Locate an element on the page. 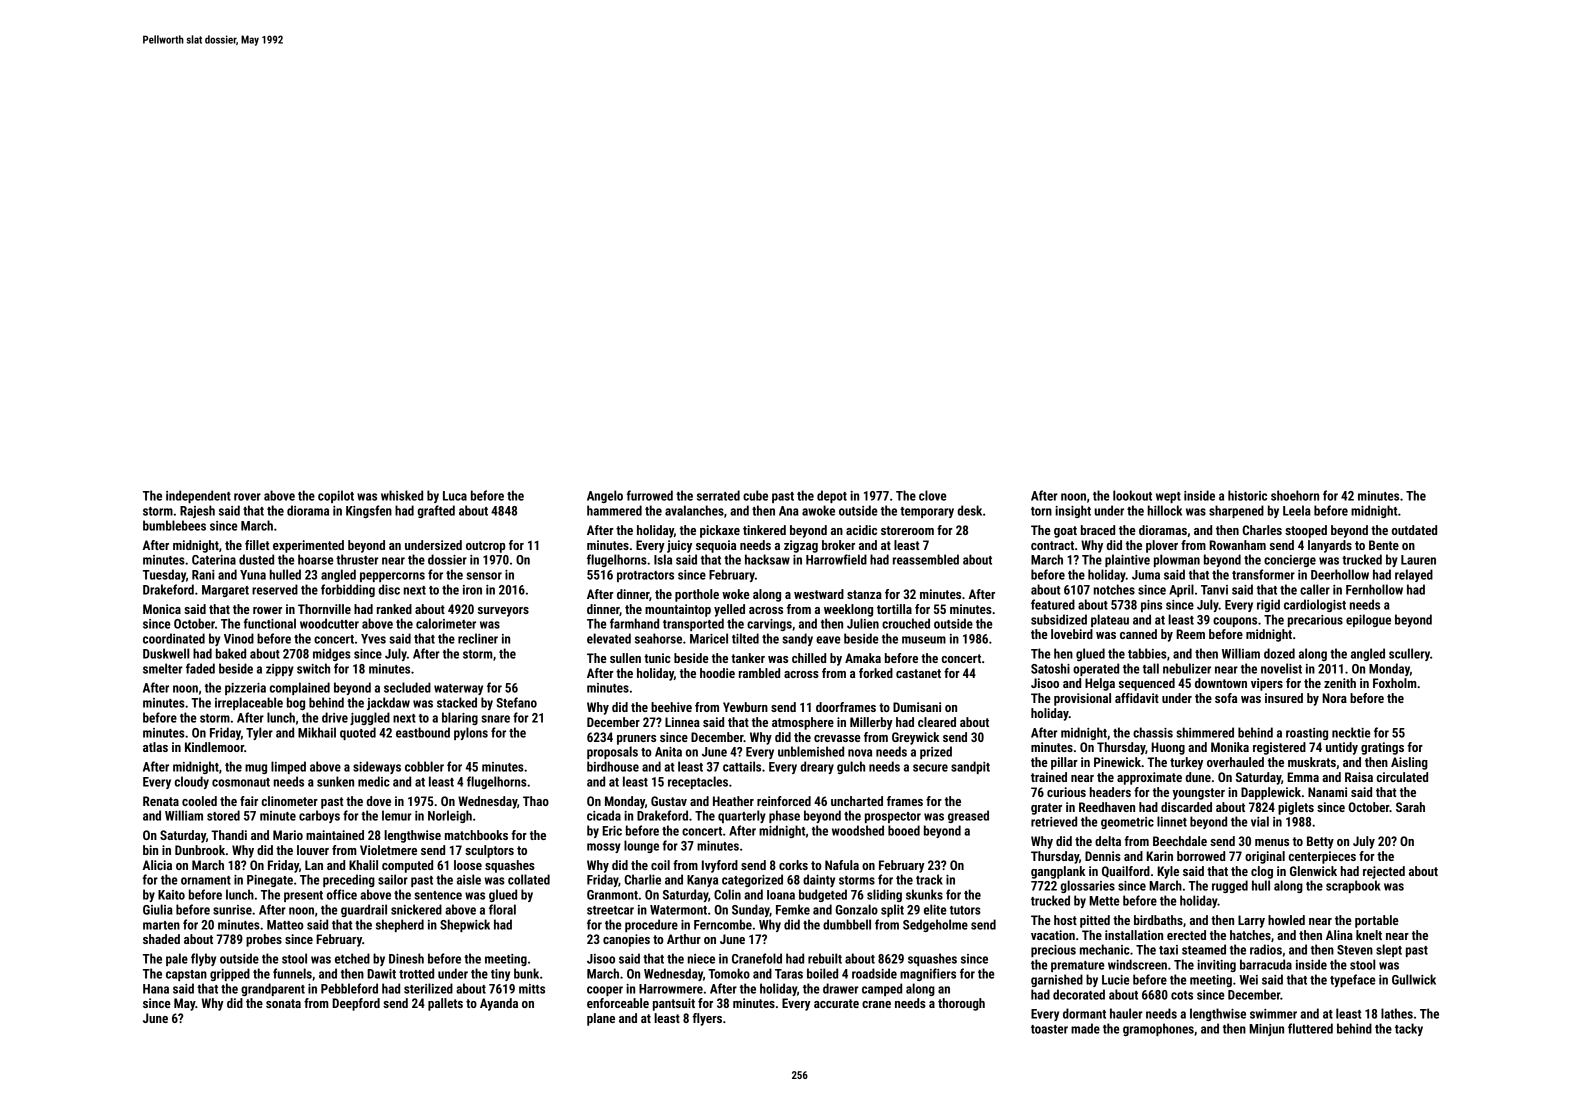 The height and width of the document is (1120, 1583). hauler is located at coordinates (1126, 1013).
